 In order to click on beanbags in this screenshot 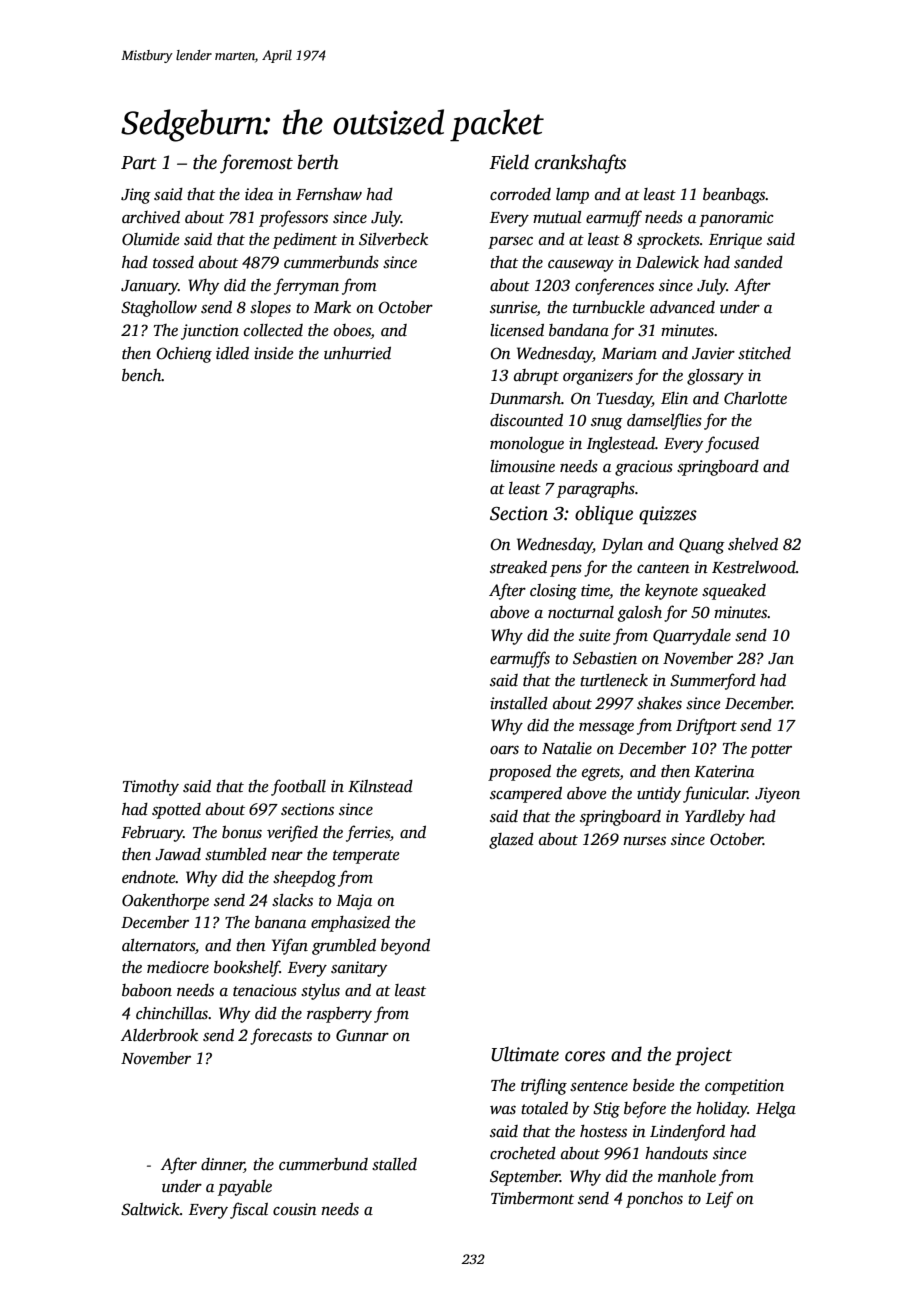, I will do `click(734, 196)`.
